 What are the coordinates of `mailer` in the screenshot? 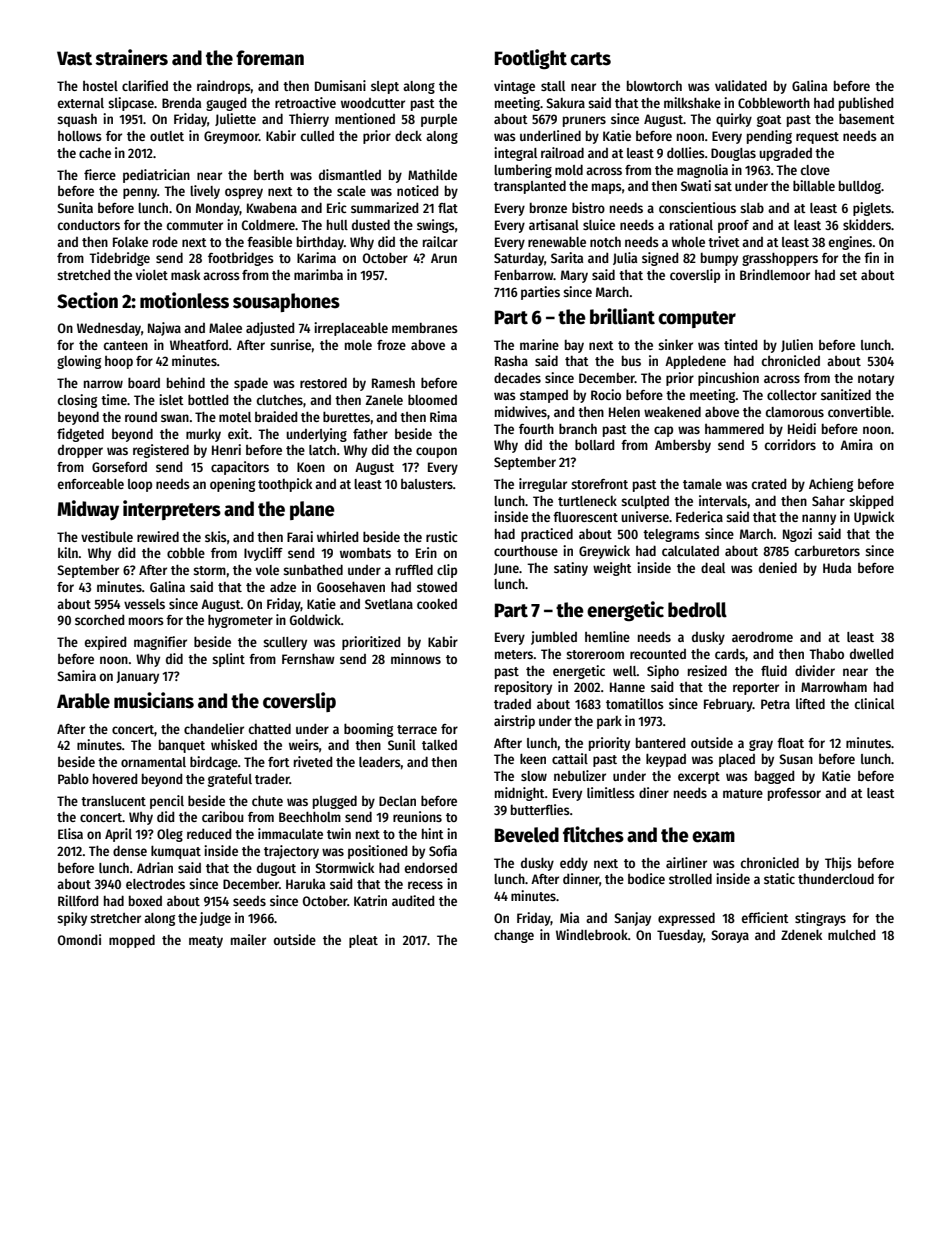 It's located at (248, 939).
